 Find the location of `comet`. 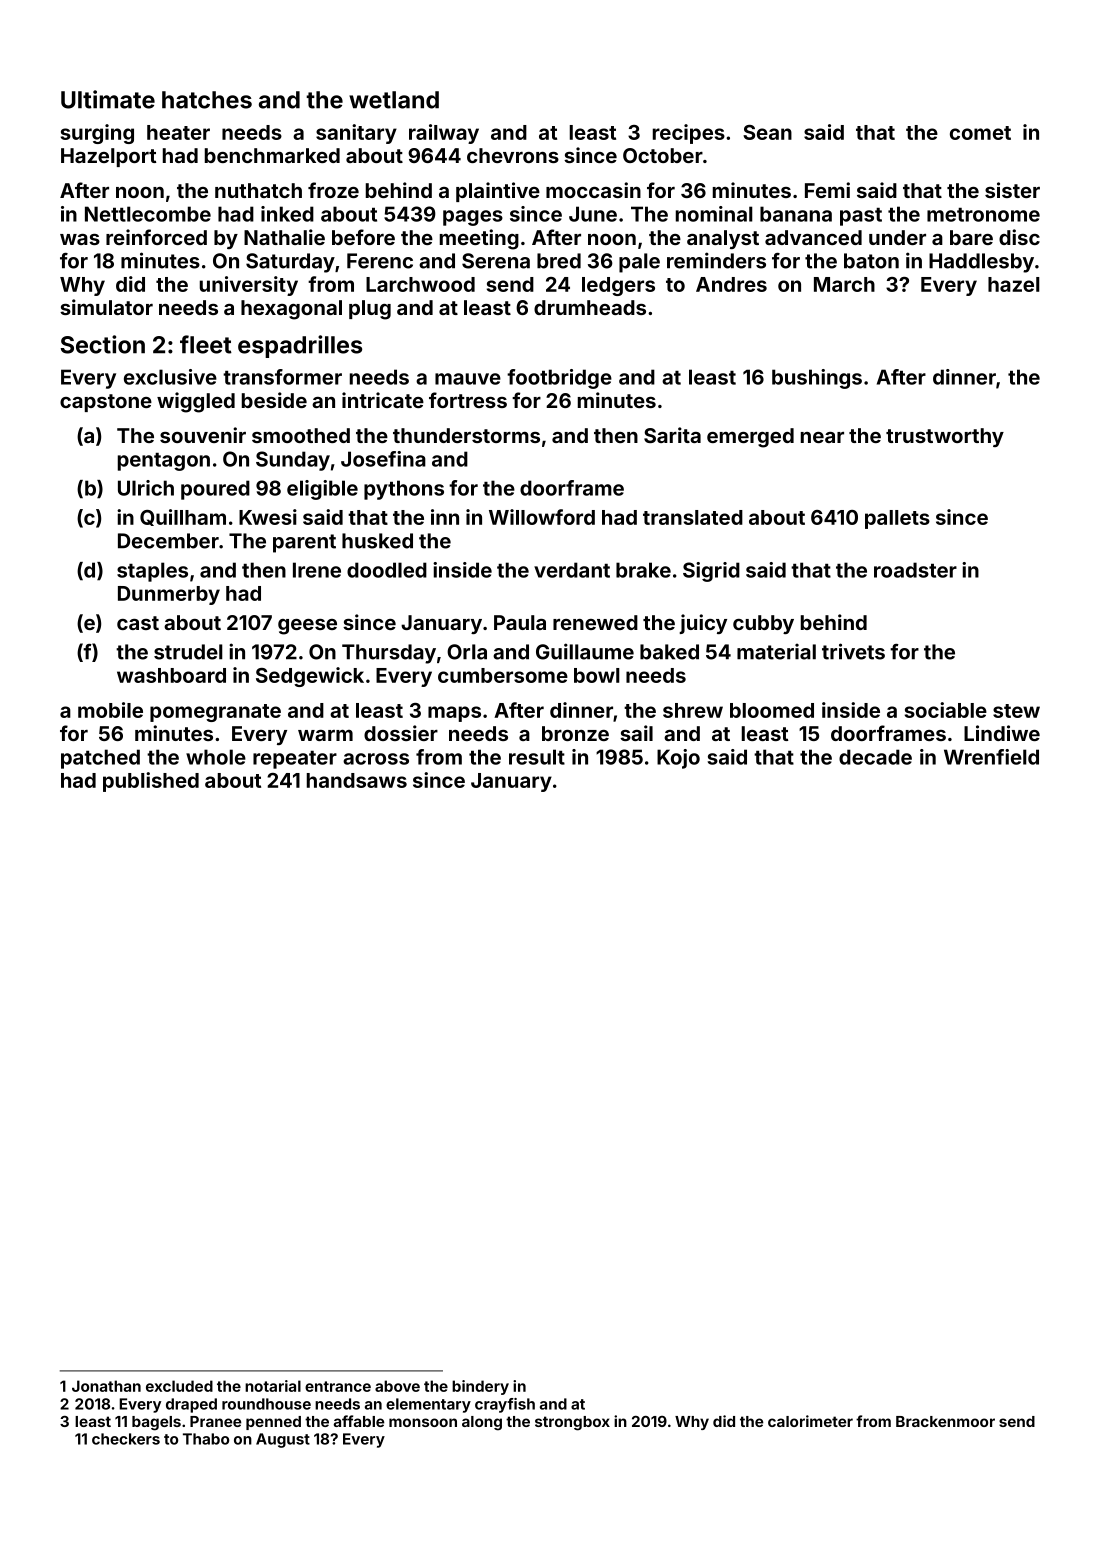

comet is located at coordinates (980, 133).
